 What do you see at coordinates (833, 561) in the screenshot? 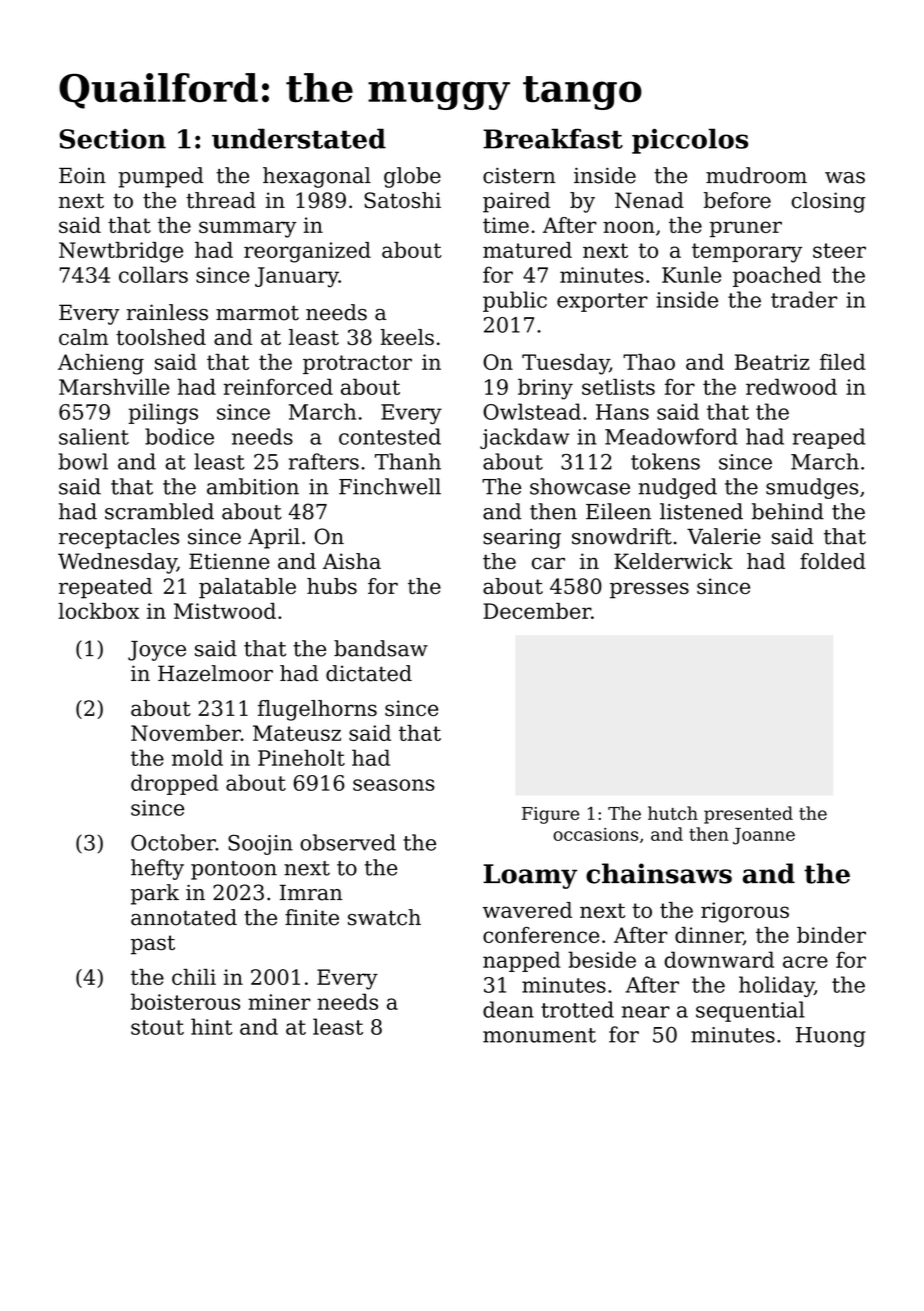
I see `folded` at bounding box center [833, 561].
